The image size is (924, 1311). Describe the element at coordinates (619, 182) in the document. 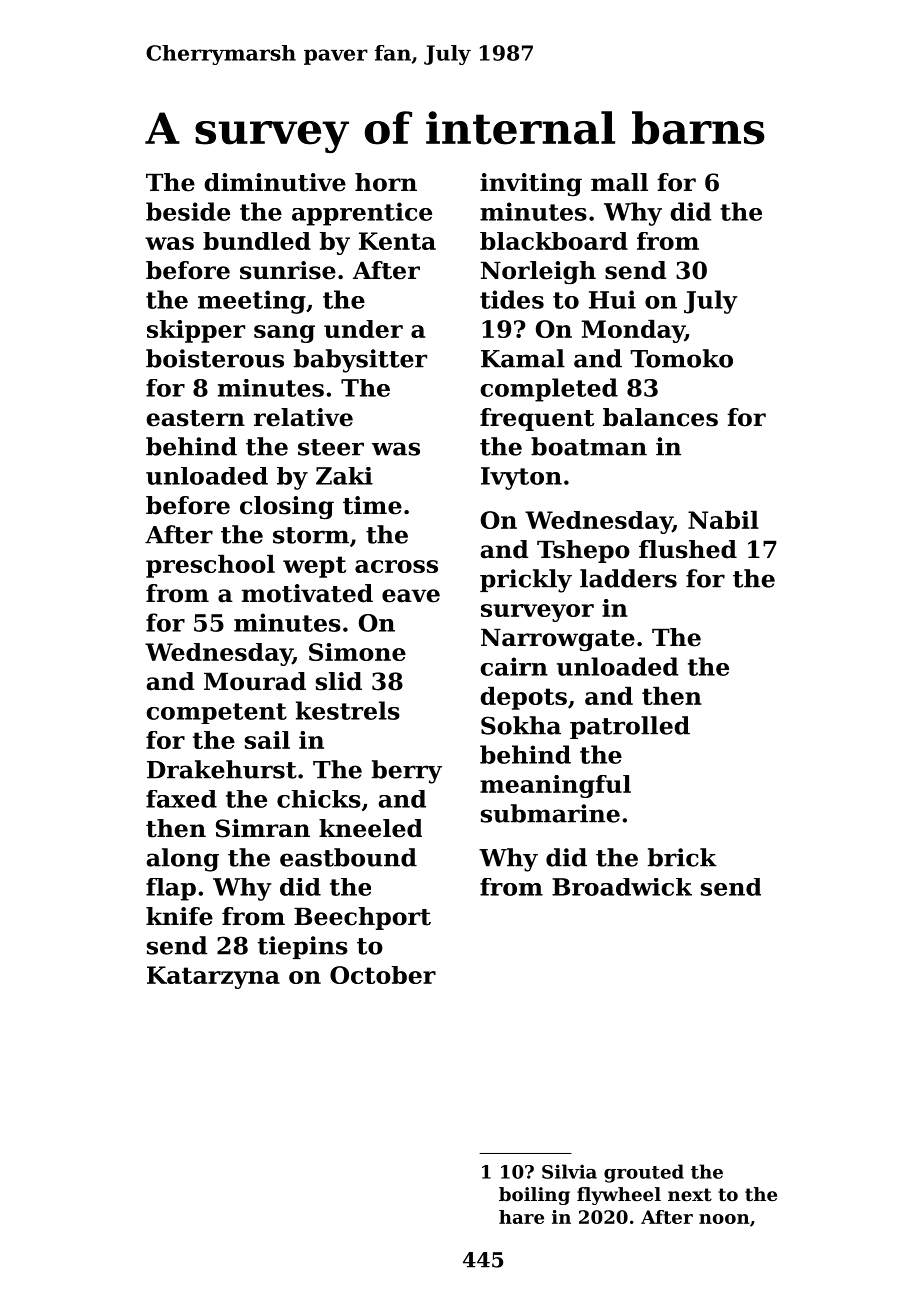

I see `mall` at that location.
